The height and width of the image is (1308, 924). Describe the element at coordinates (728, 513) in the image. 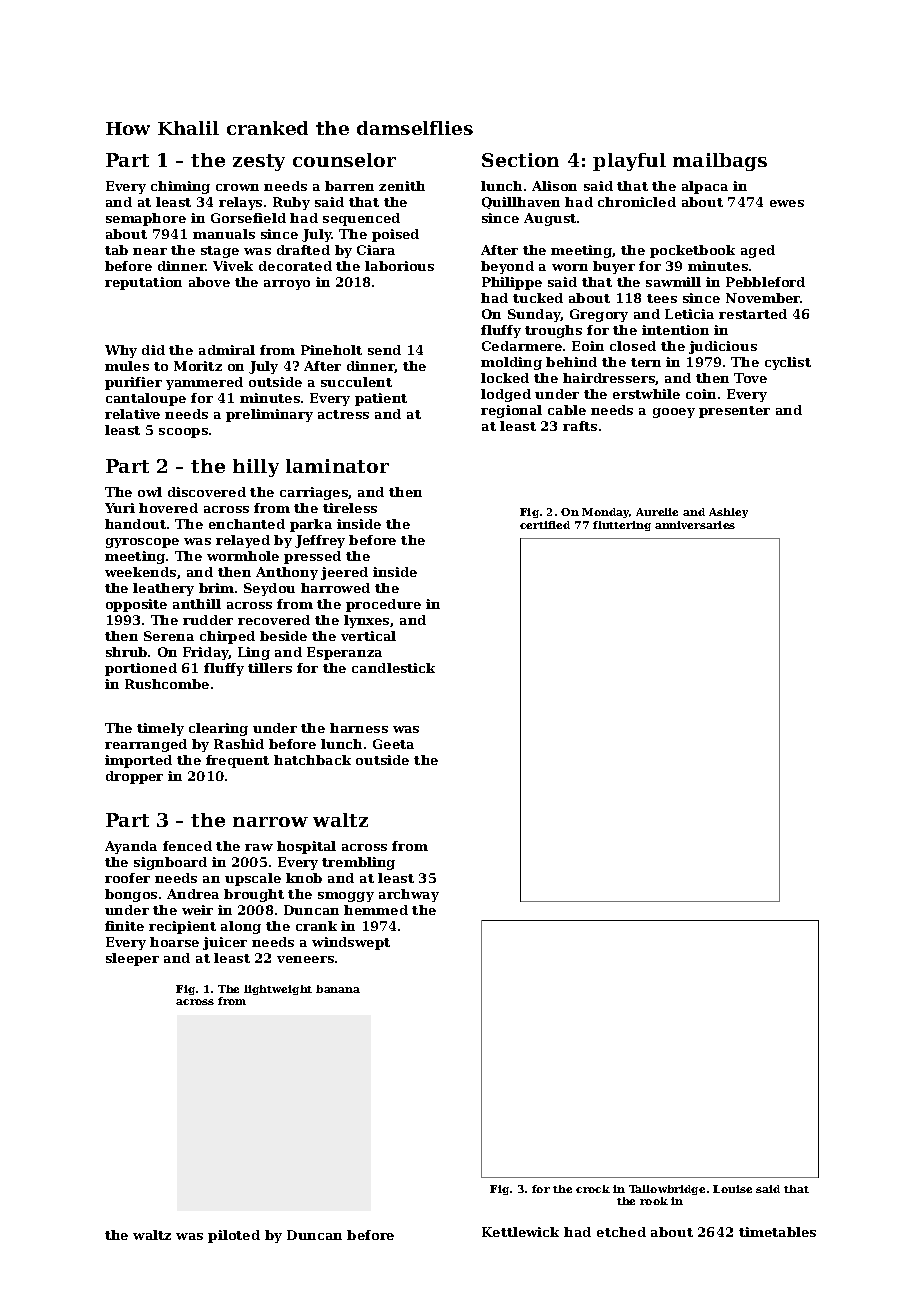

I see `Ashley` at that location.
